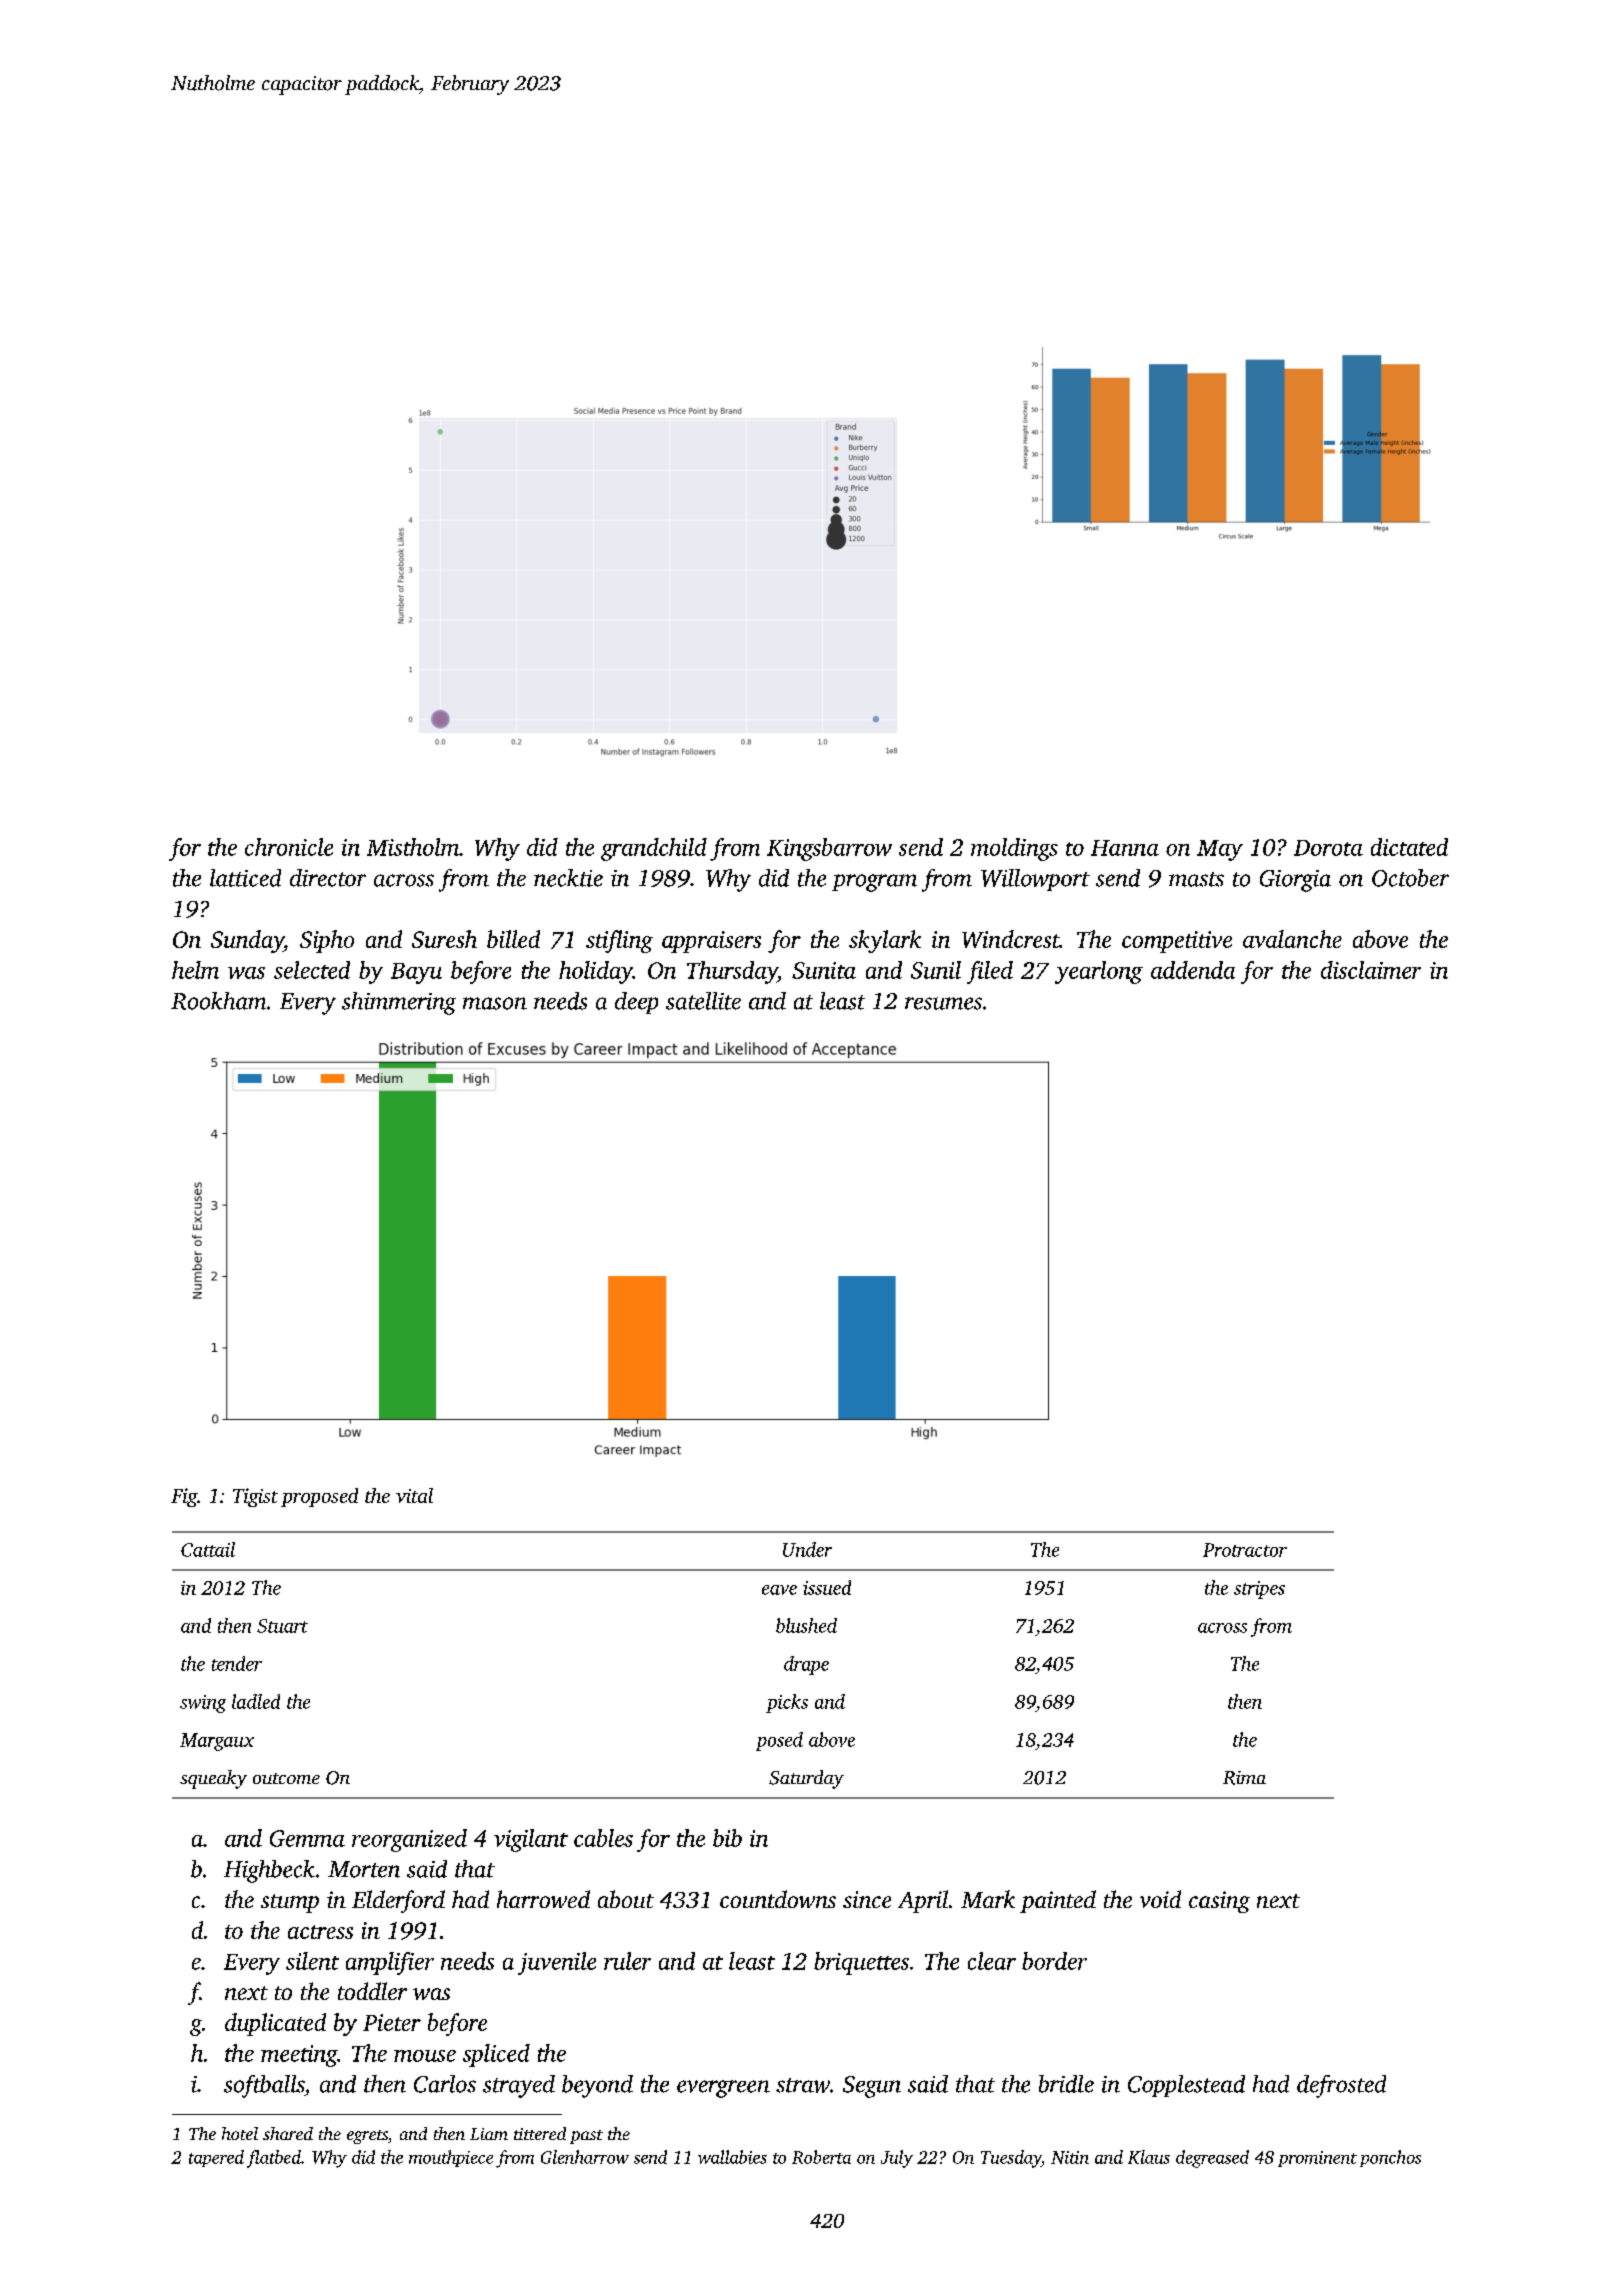 Image resolution: width=1620 pixels, height=2292 pixels. I want to click on vigilant, so click(531, 1840).
